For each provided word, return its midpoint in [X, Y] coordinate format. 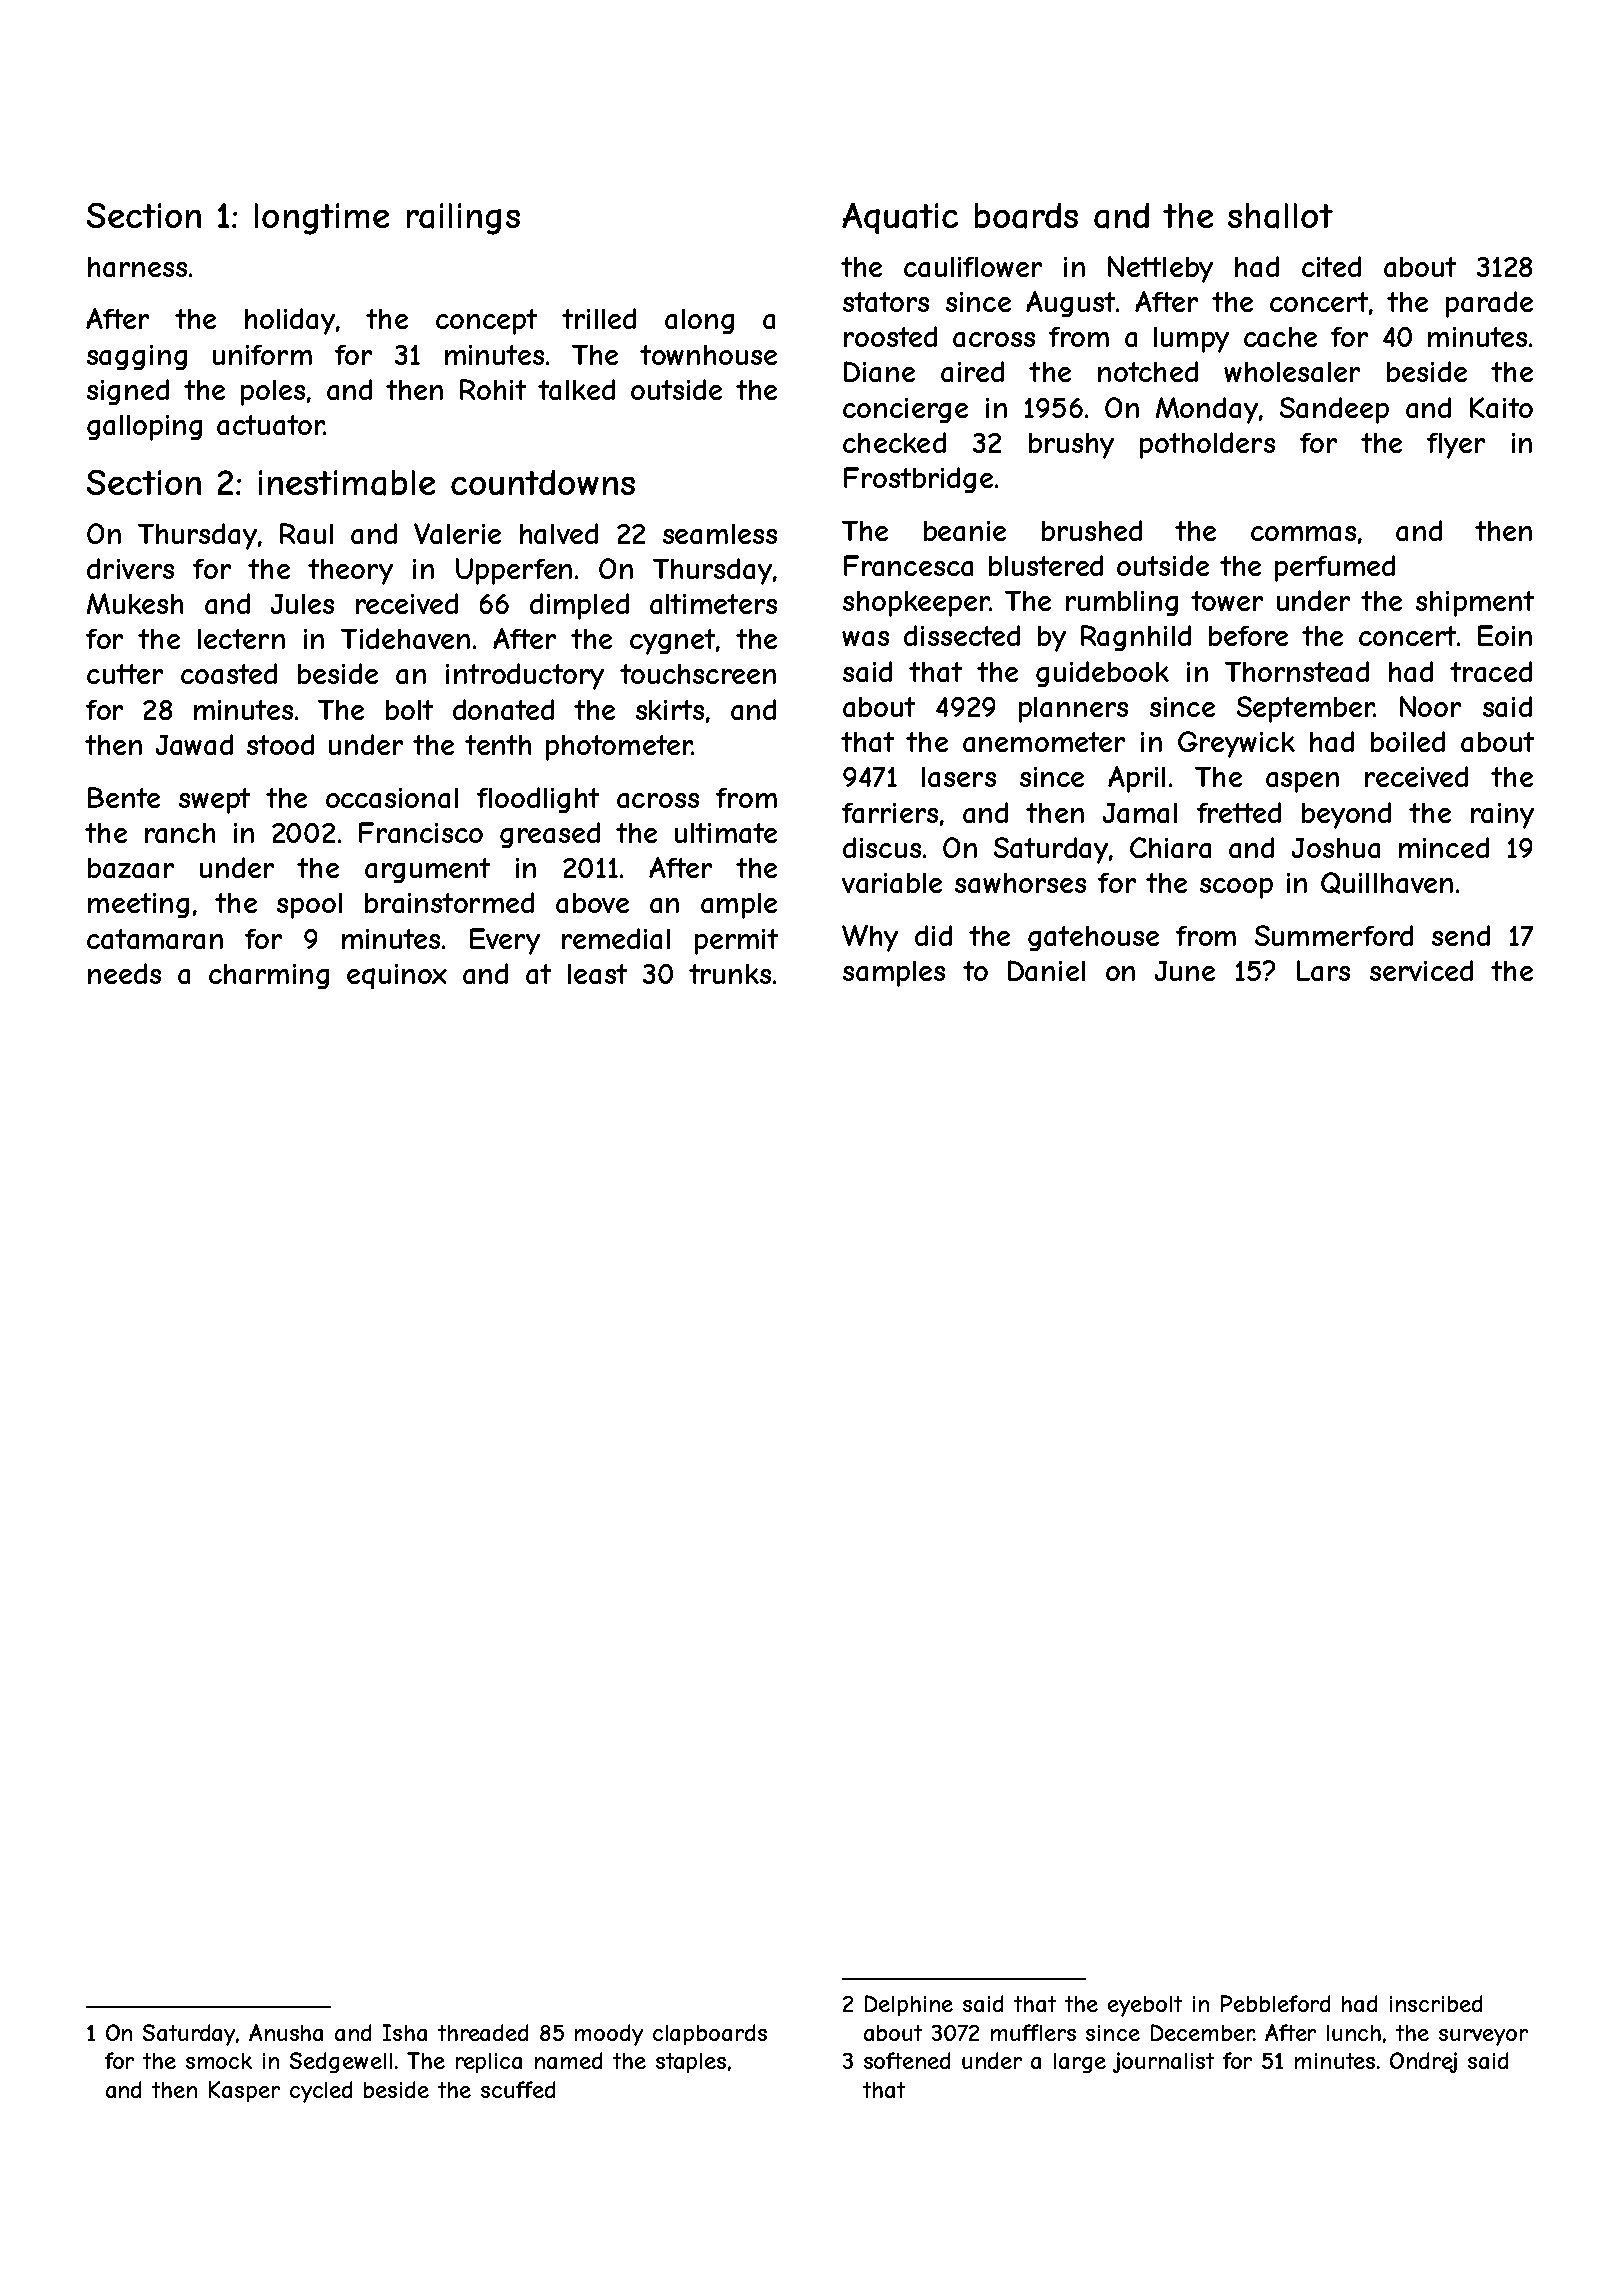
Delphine [909, 2005]
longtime [322, 219]
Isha [405, 2032]
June [1185, 971]
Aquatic [900, 218]
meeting [138, 905]
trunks [730, 974]
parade [1489, 304]
